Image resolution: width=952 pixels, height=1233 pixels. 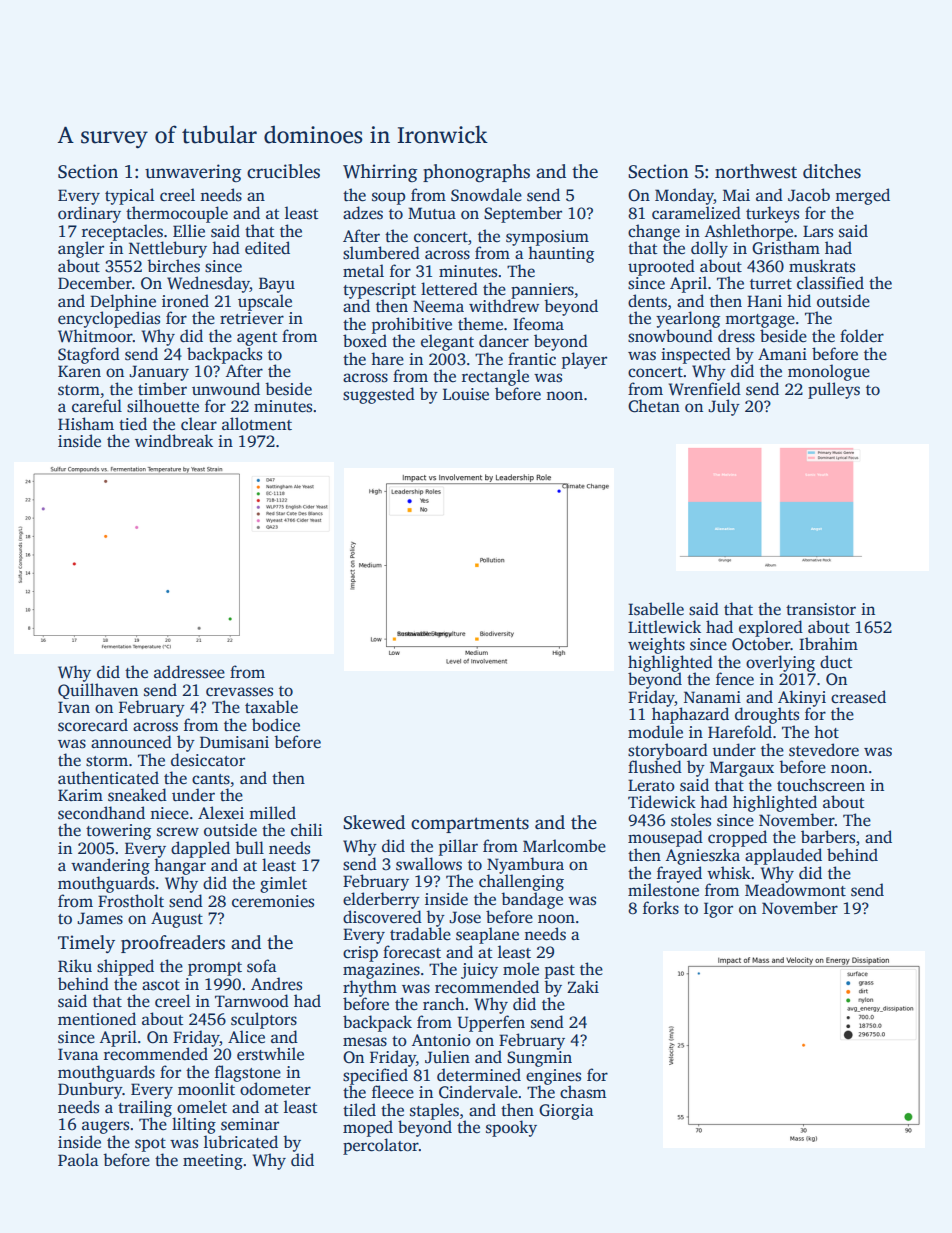 What do you see at coordinates (511, 1128) in the screenshot?
I see `spooky` at bounding box center [511, 1128].
